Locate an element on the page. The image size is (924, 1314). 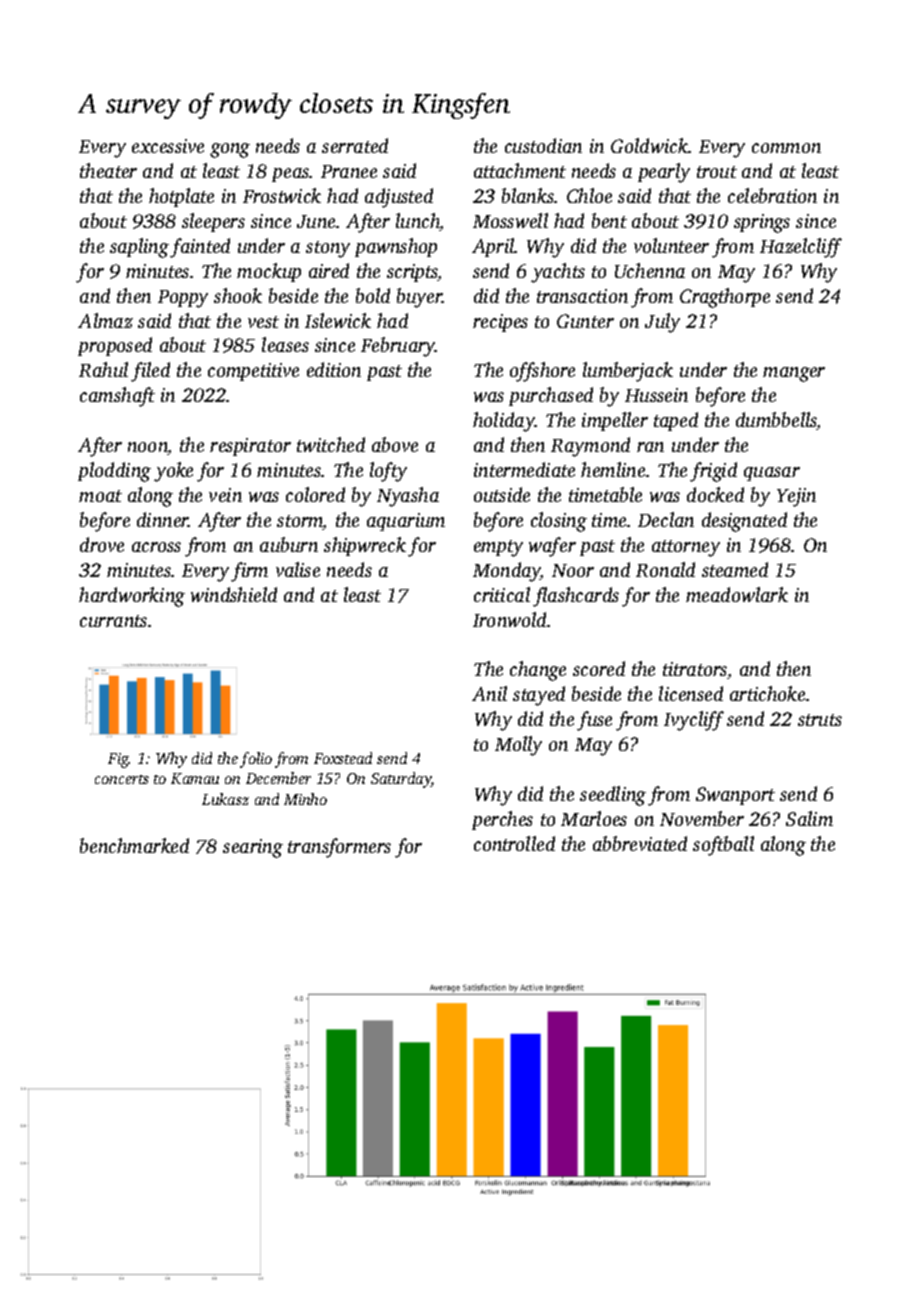
steamed is located at coordinates (735, 569).
